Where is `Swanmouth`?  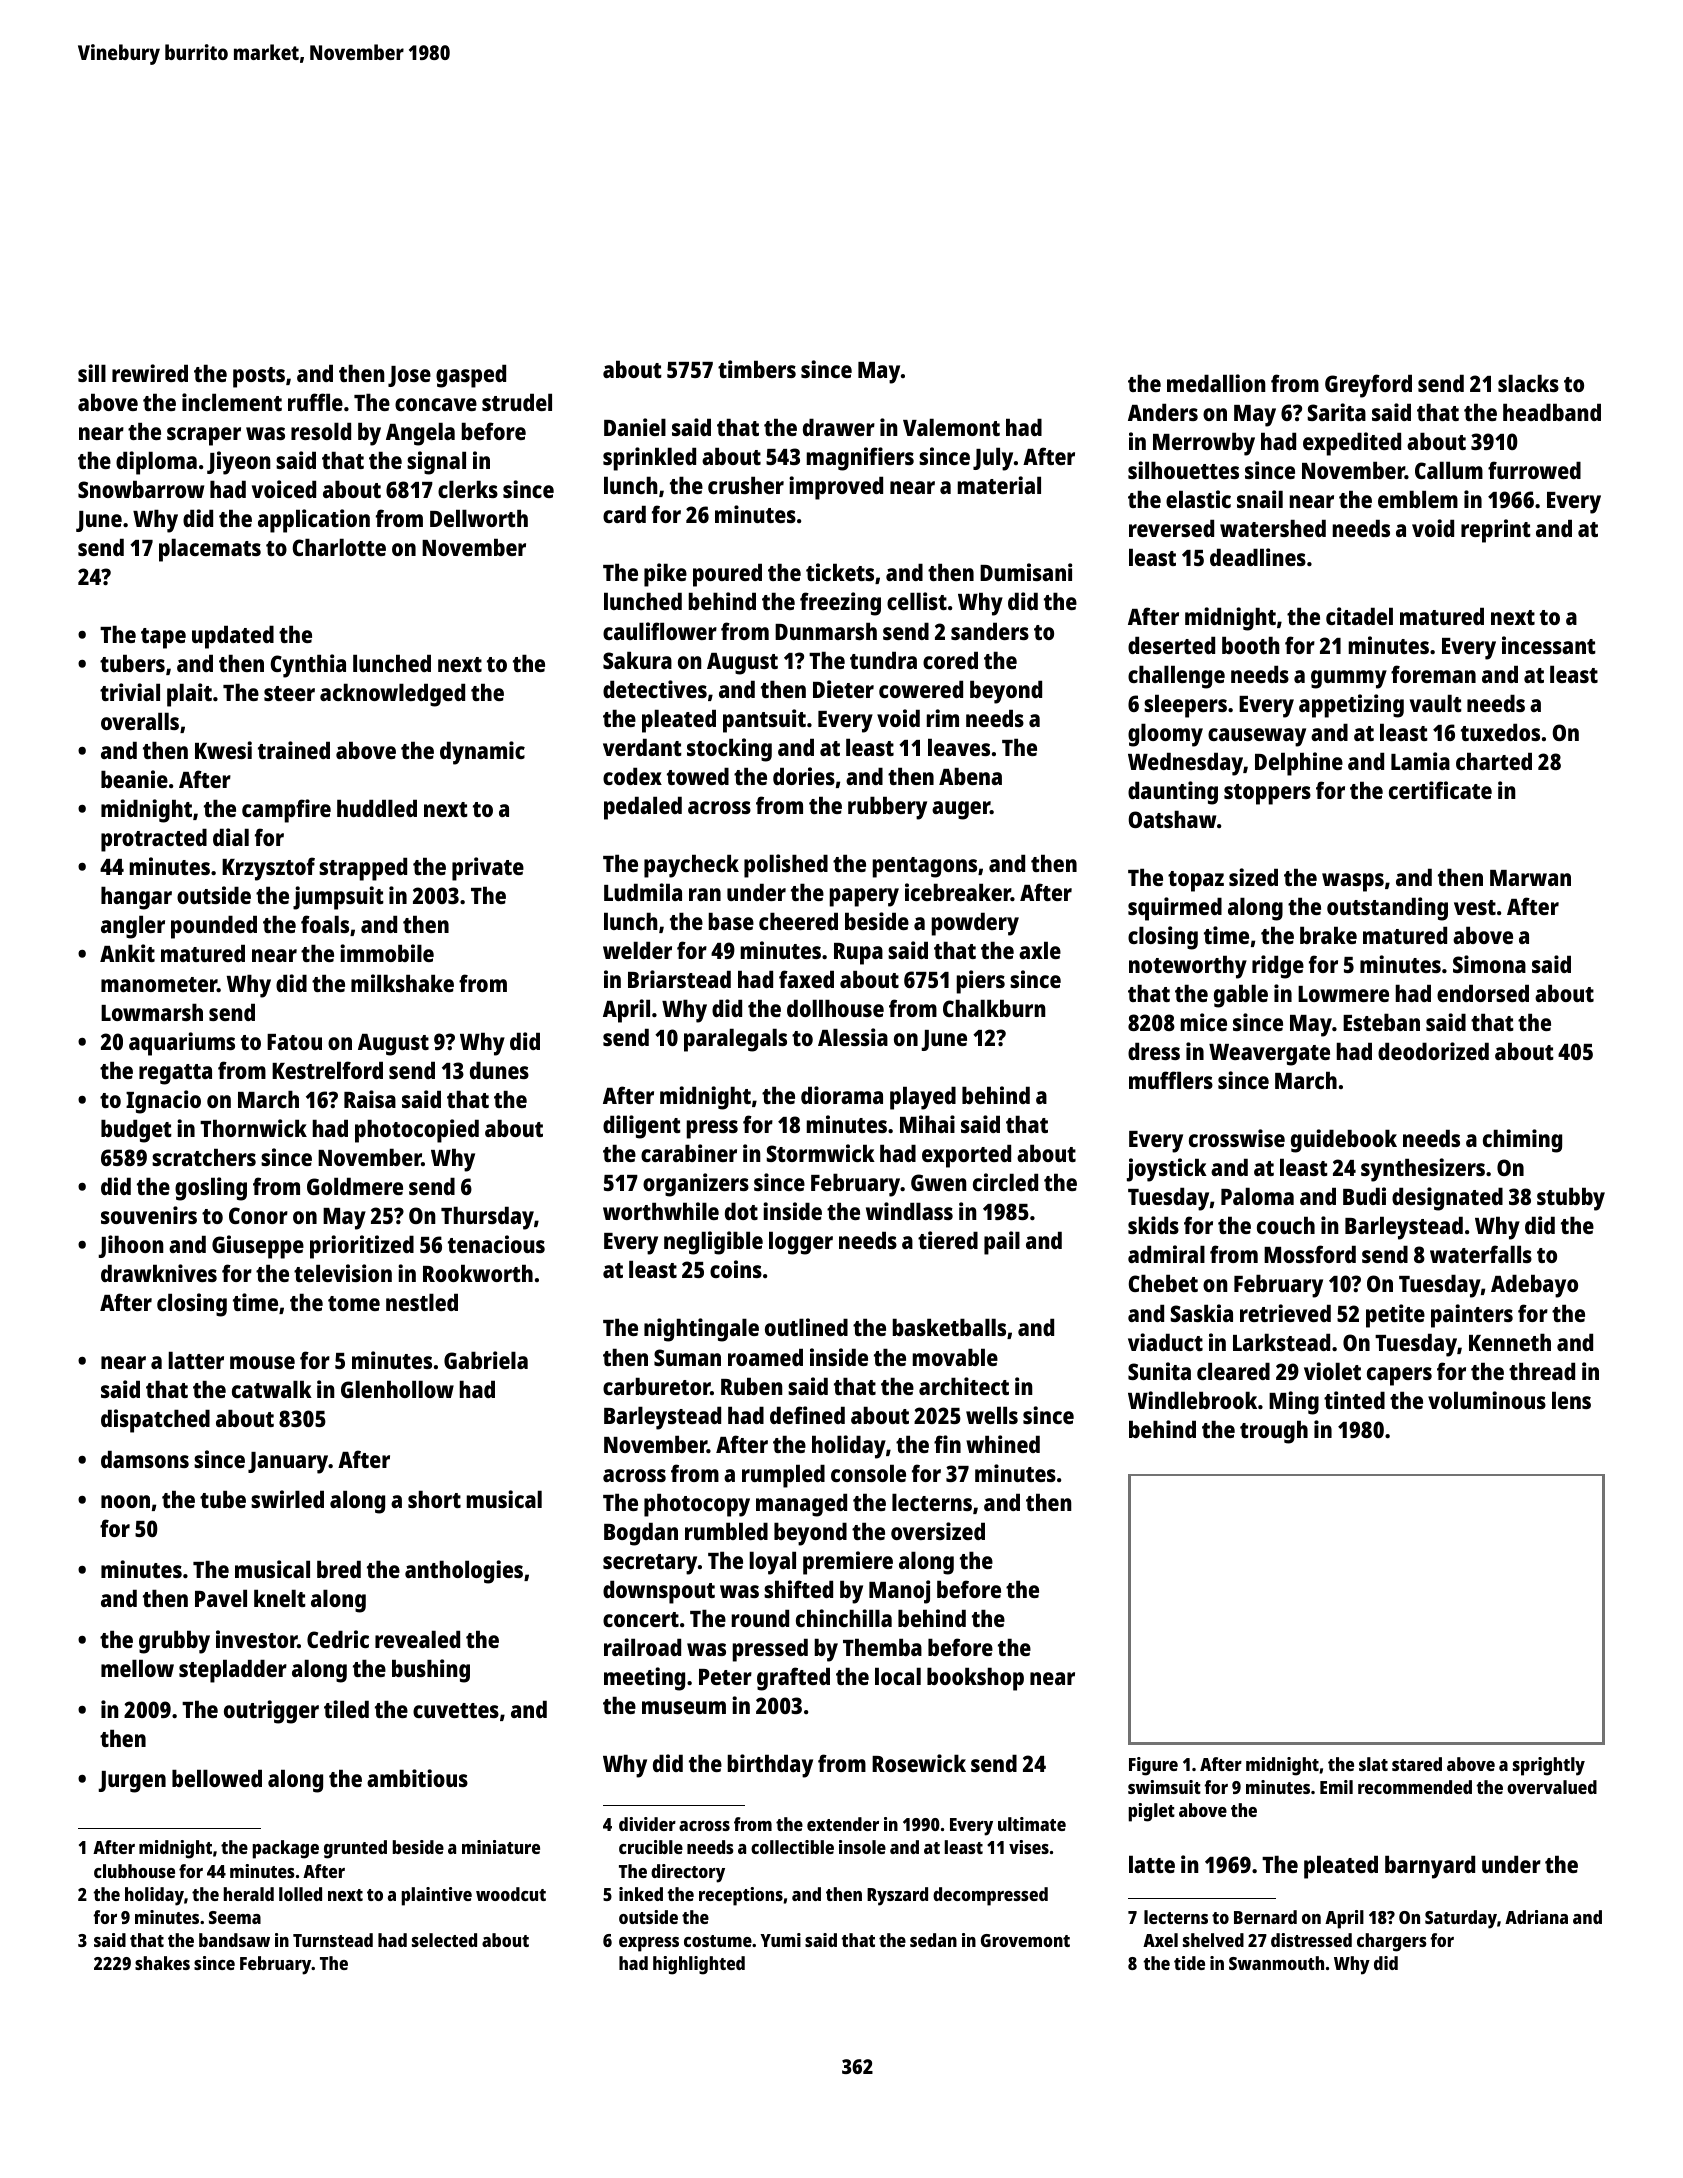
Swanmouth is located at coordinates (1276, 1963).
